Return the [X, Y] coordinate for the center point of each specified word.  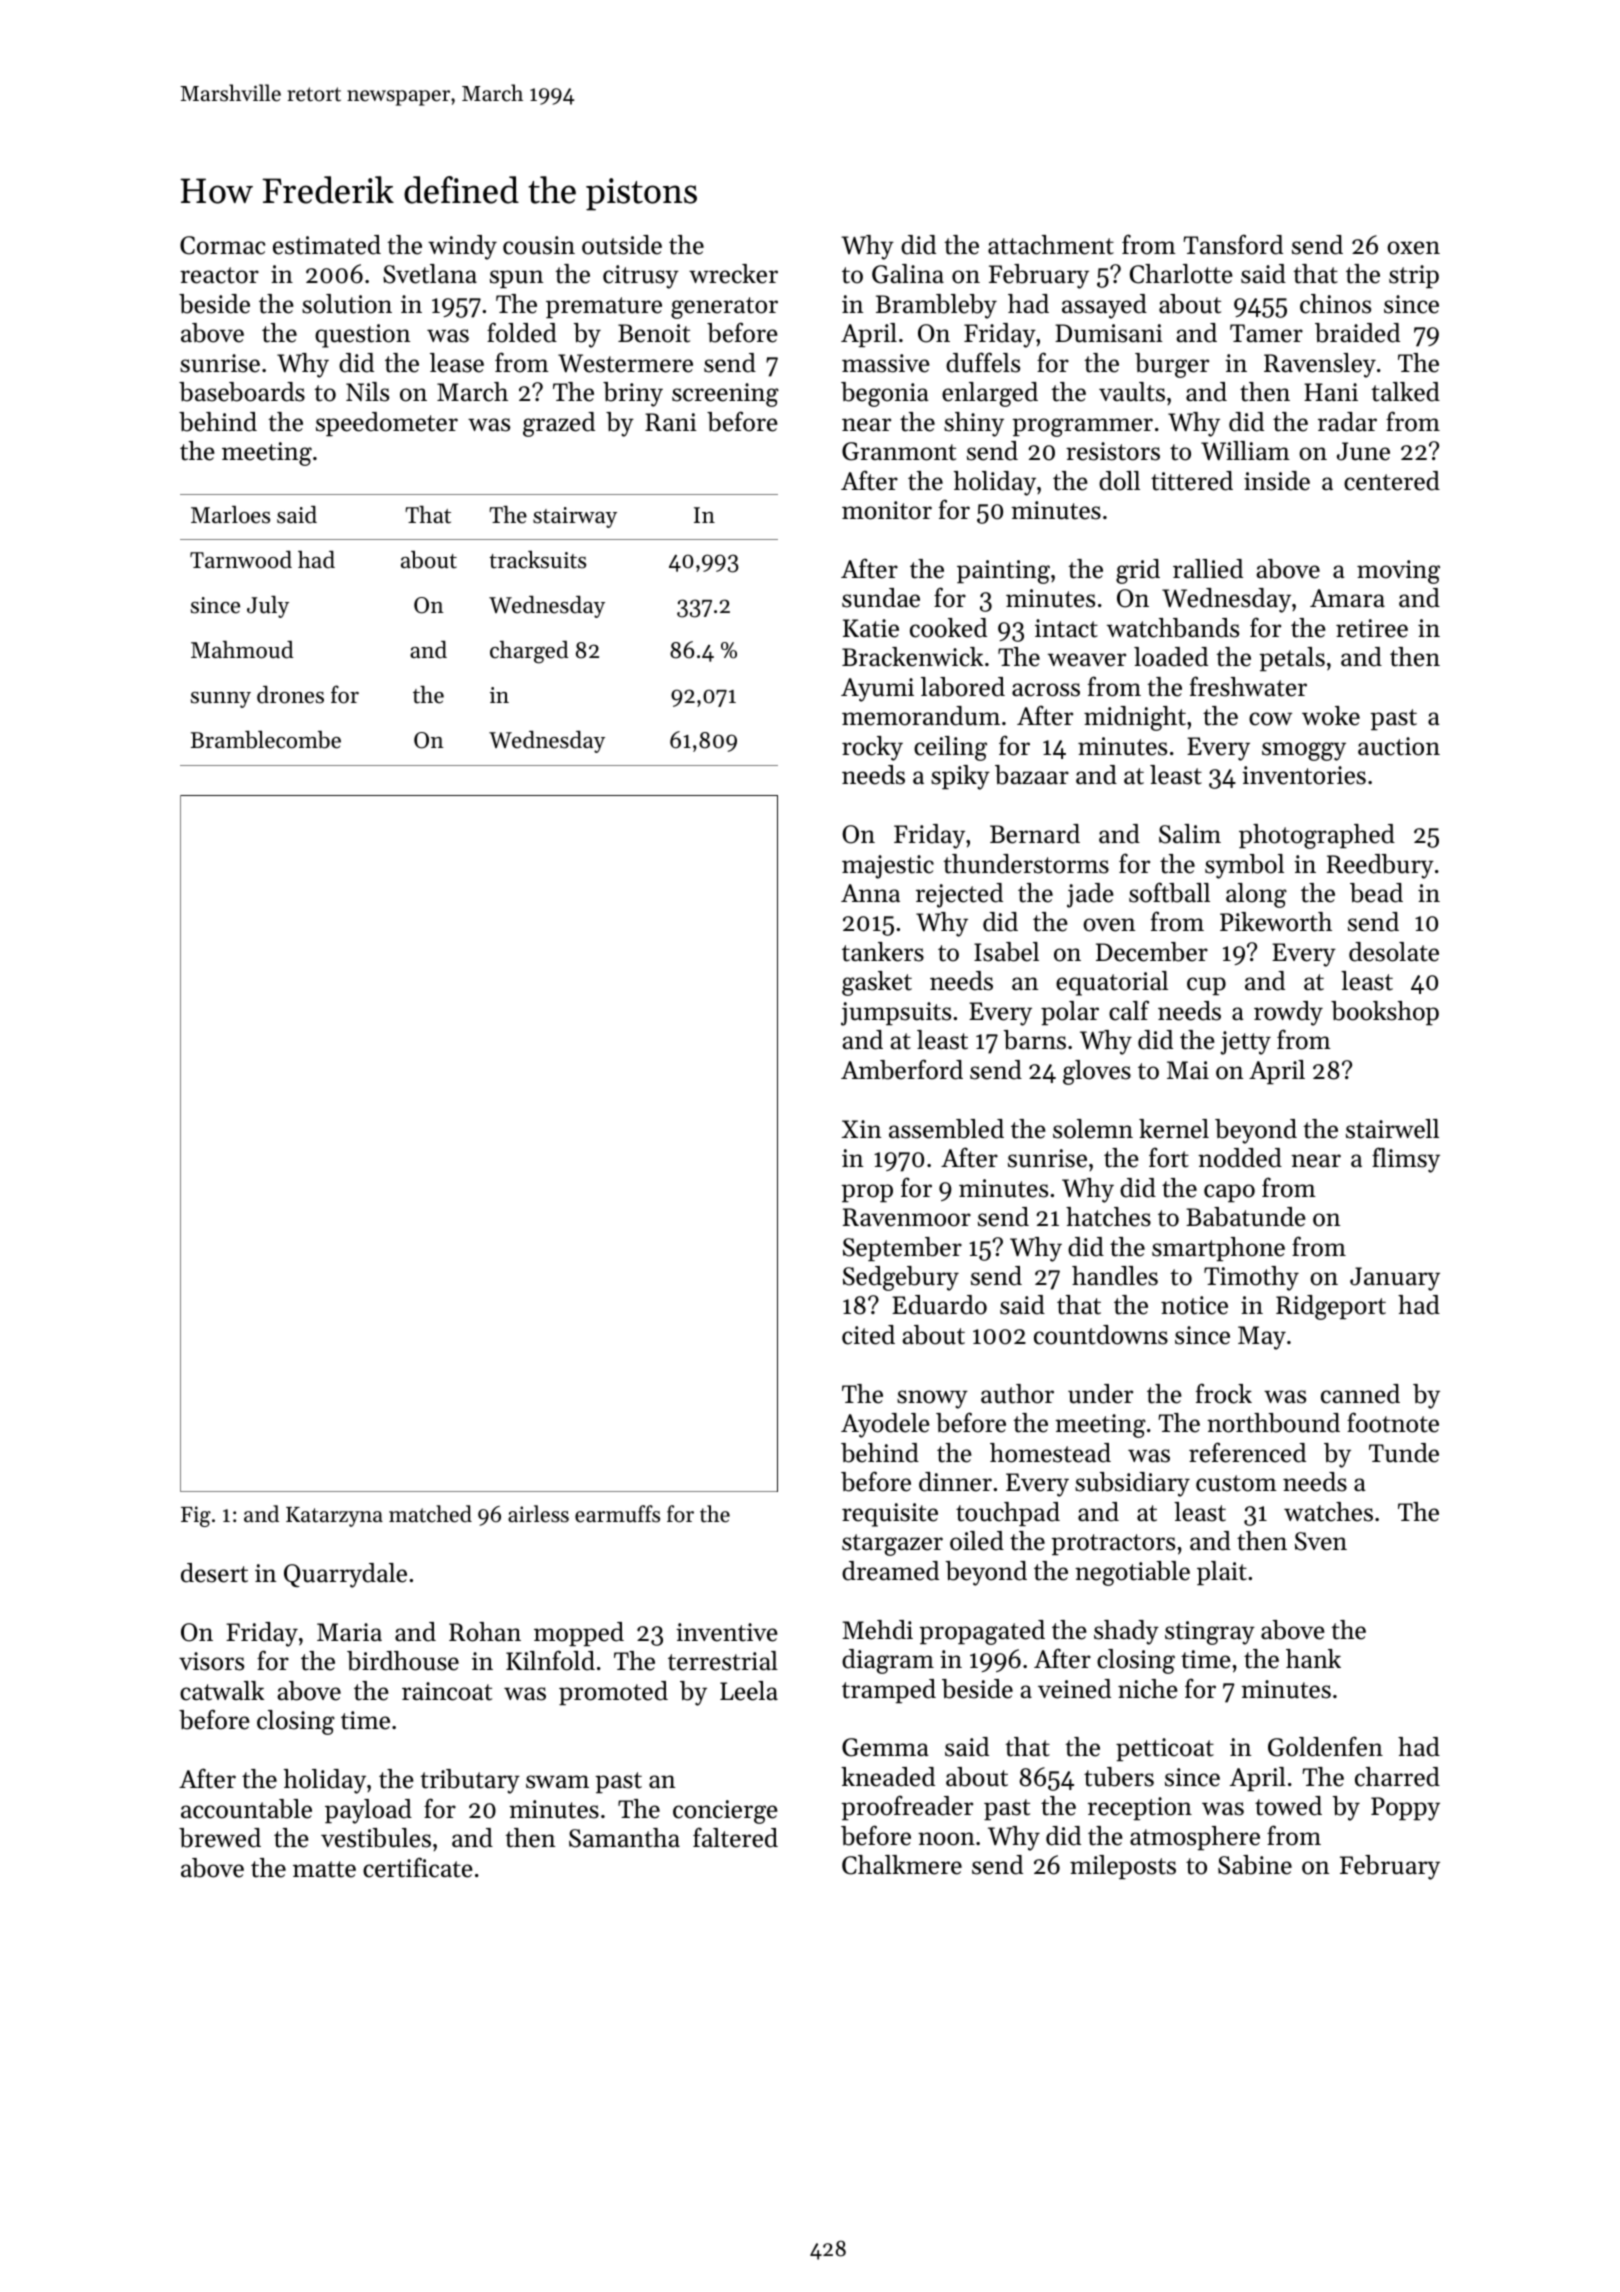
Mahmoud [242, 650]
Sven [1321, 1541]
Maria [349, 1632]
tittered [1192, 481]
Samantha [624, 1838]
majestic [888, 867]
